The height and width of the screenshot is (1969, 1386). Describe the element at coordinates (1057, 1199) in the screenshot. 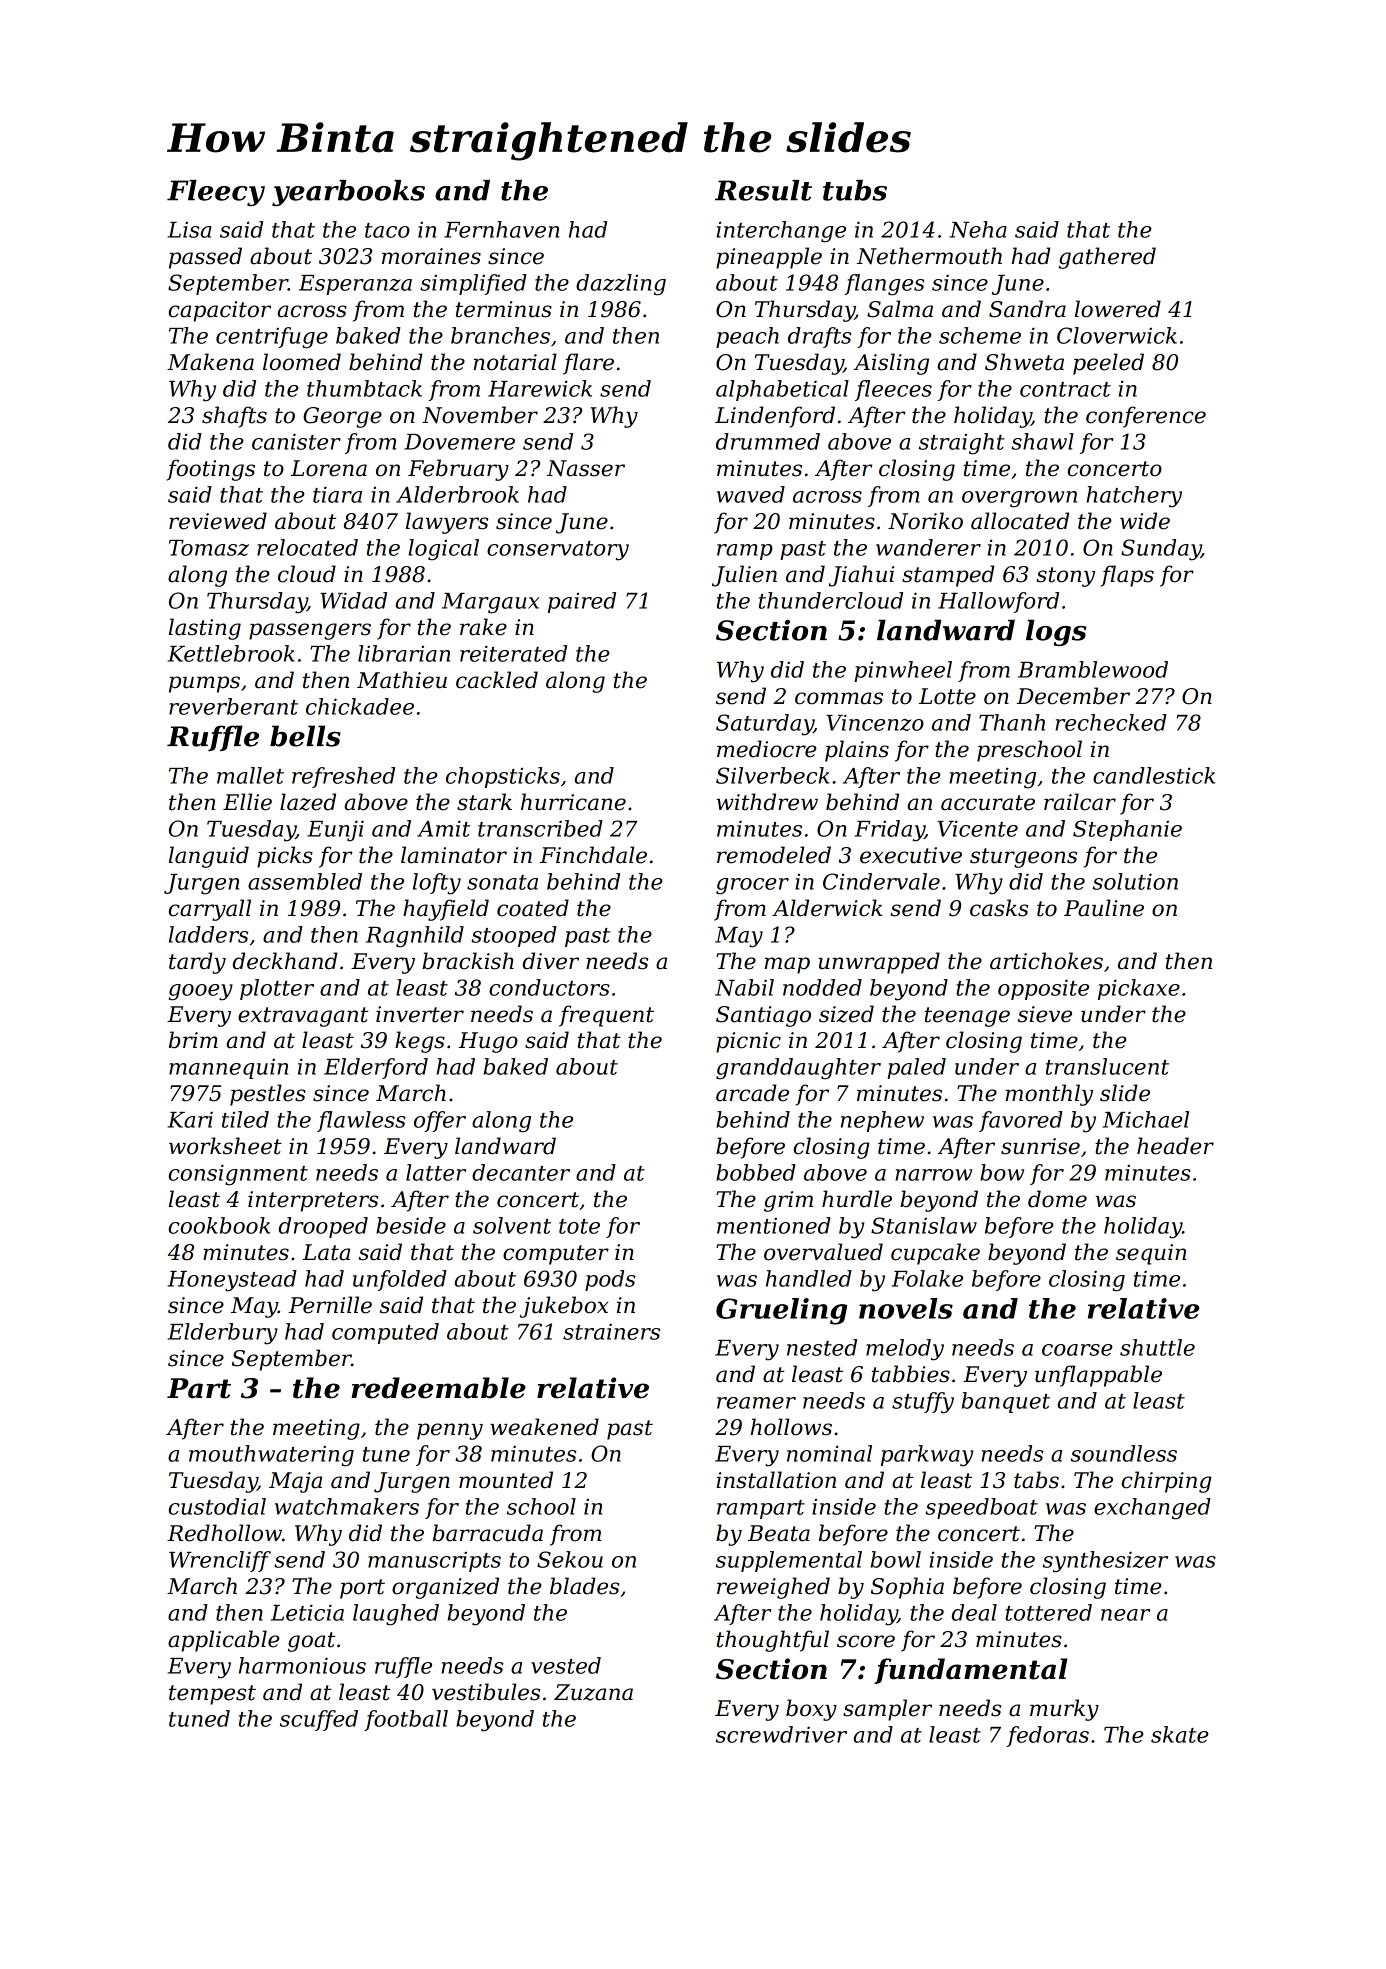

I see `dome` at that location.
